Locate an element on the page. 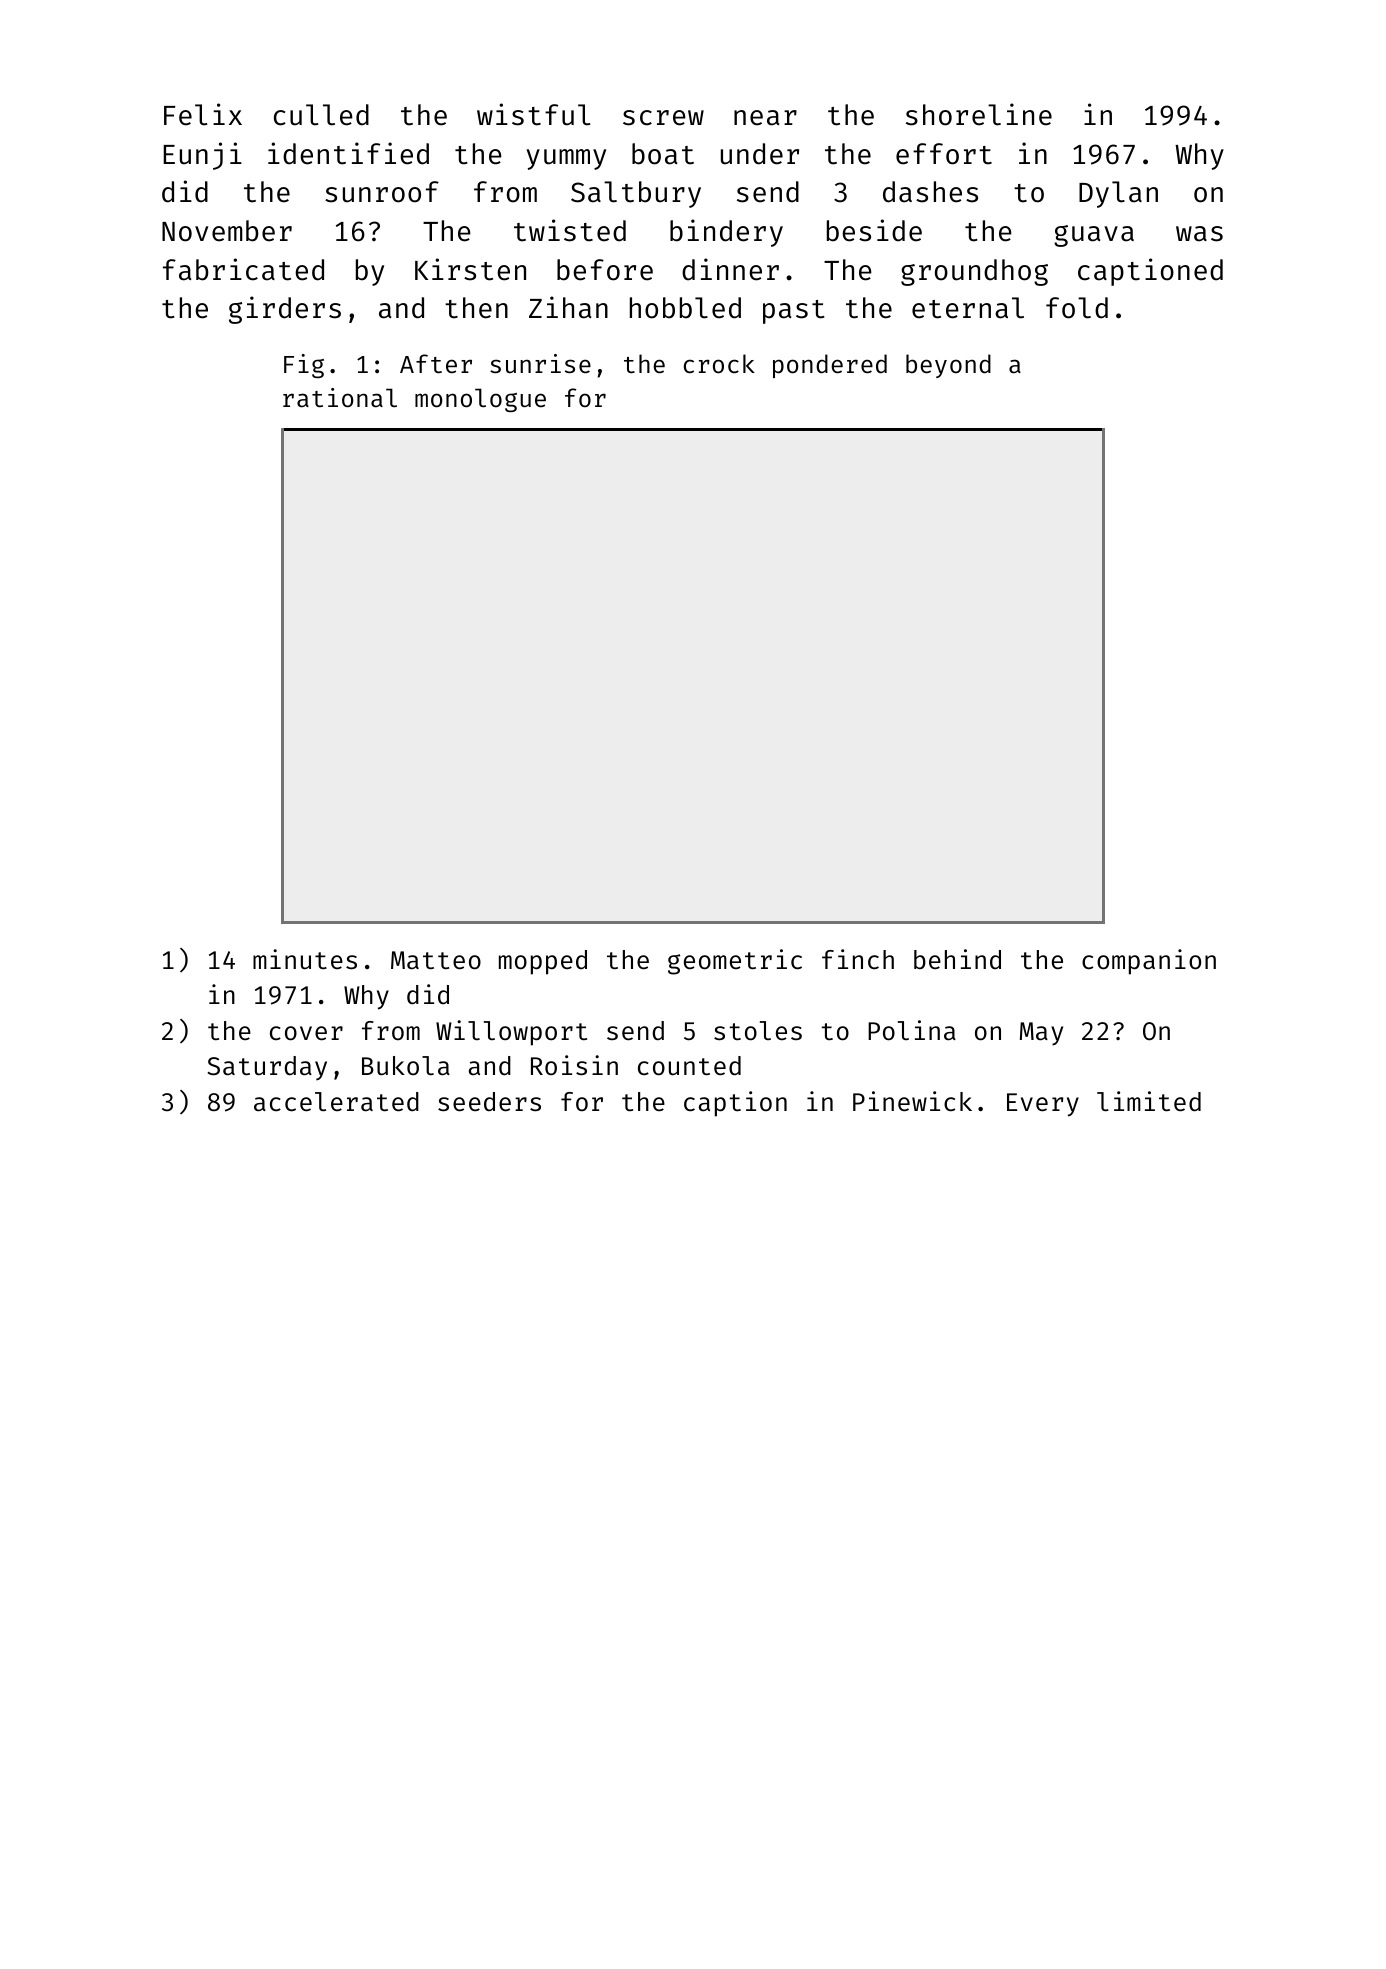 The width and height of the page is (1386, 1969). screw is located at coordinates (663, 118).
